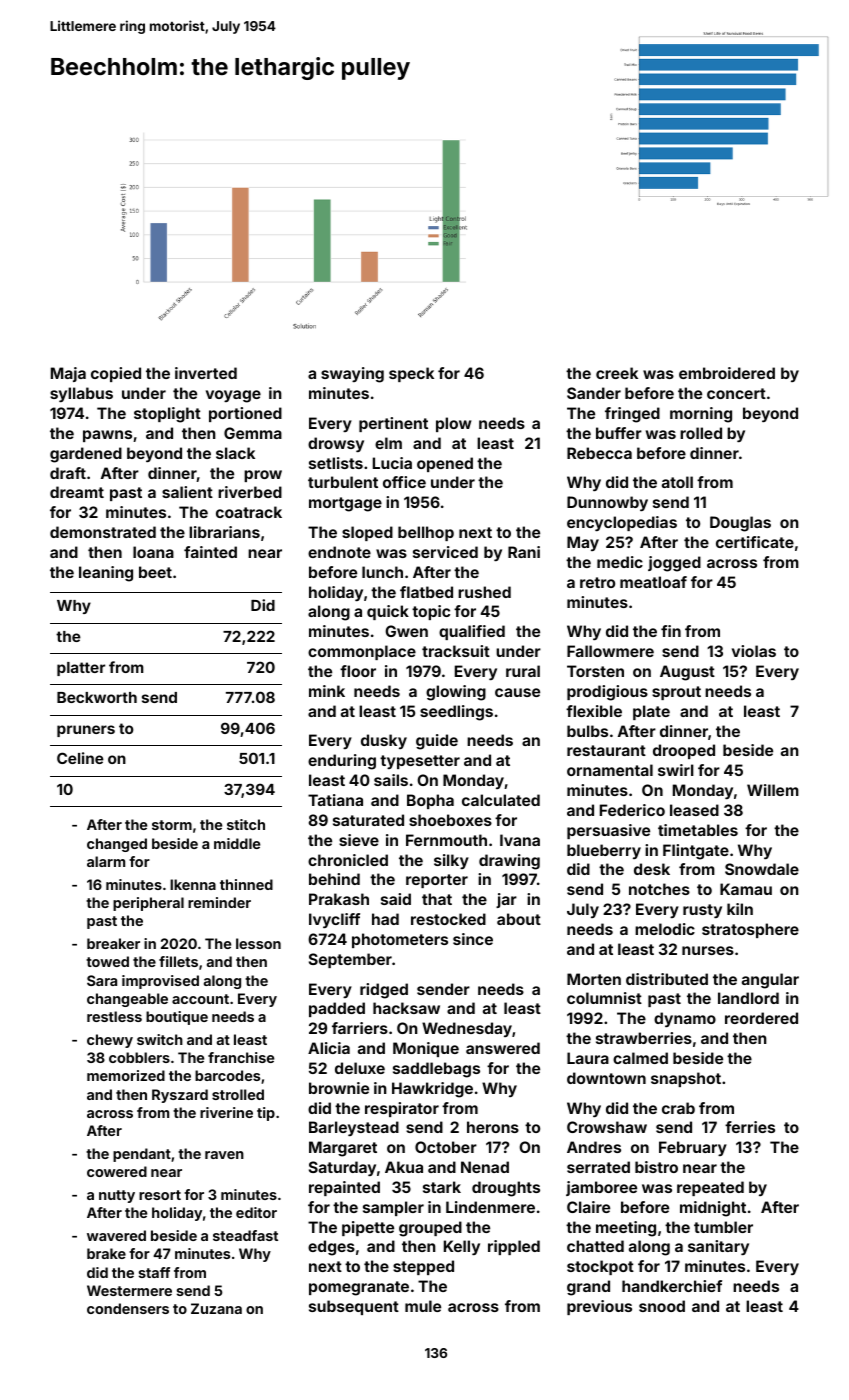  I want to click on distributed, so click(667, 979).
